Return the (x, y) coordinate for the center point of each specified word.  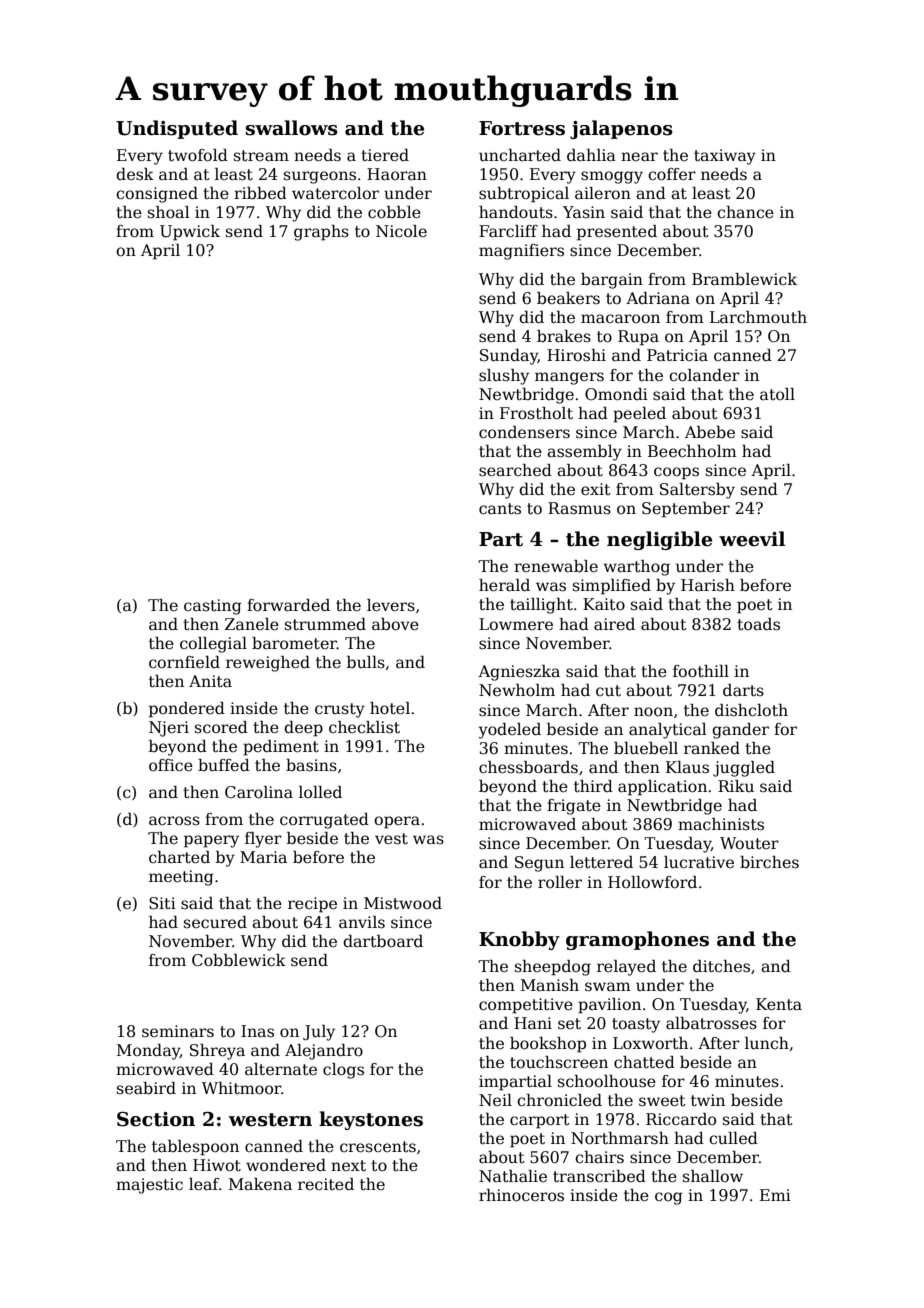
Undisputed (177, 129)
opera (397, 822)
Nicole (401, 231)
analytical (668, 731)
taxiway (725, 157)
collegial (213, 645)
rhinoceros (521, 1195)
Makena (260, 1184)
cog (668, 1198)
